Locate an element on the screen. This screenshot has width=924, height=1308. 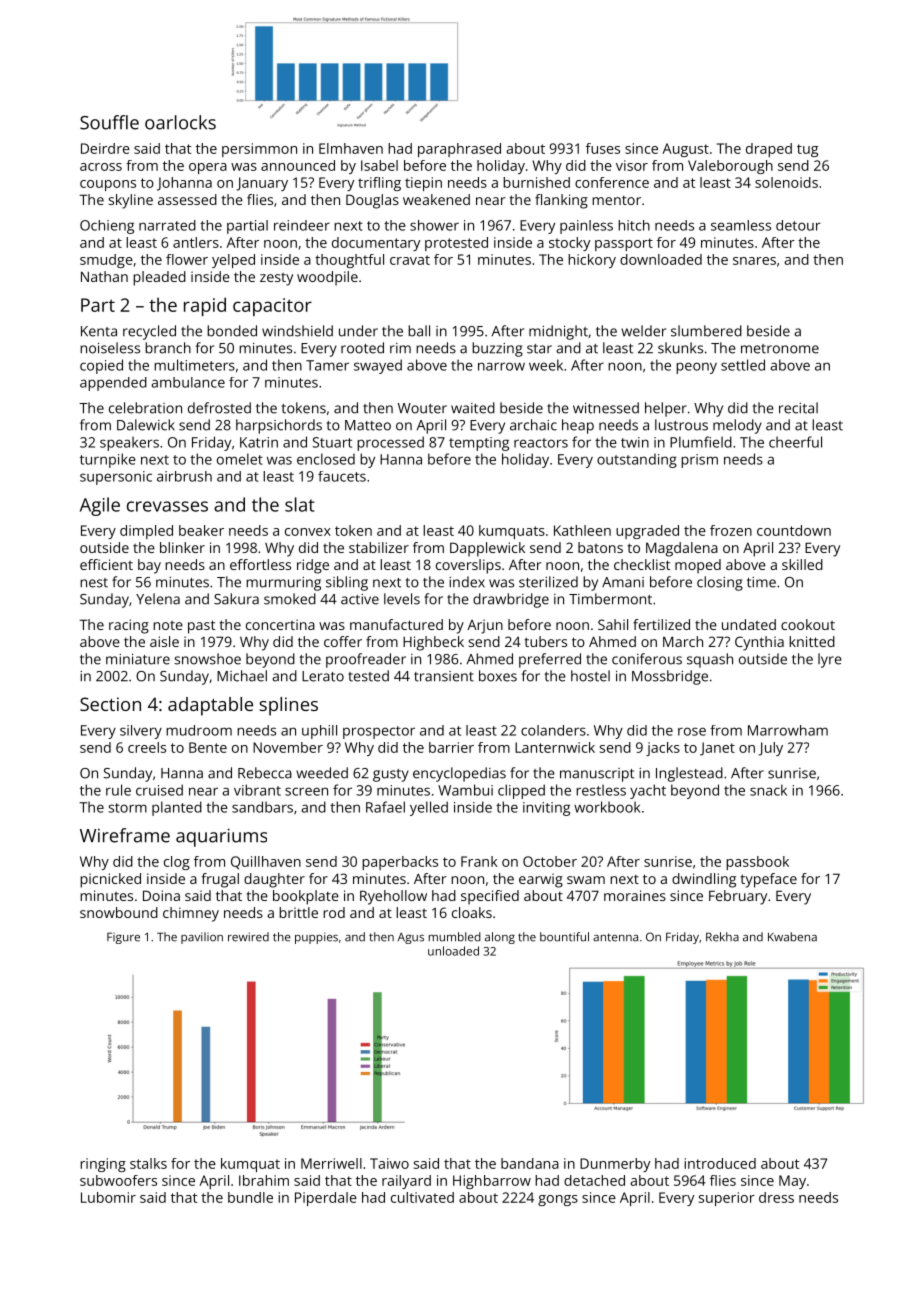
undated is located at coordinates (749, 624).
